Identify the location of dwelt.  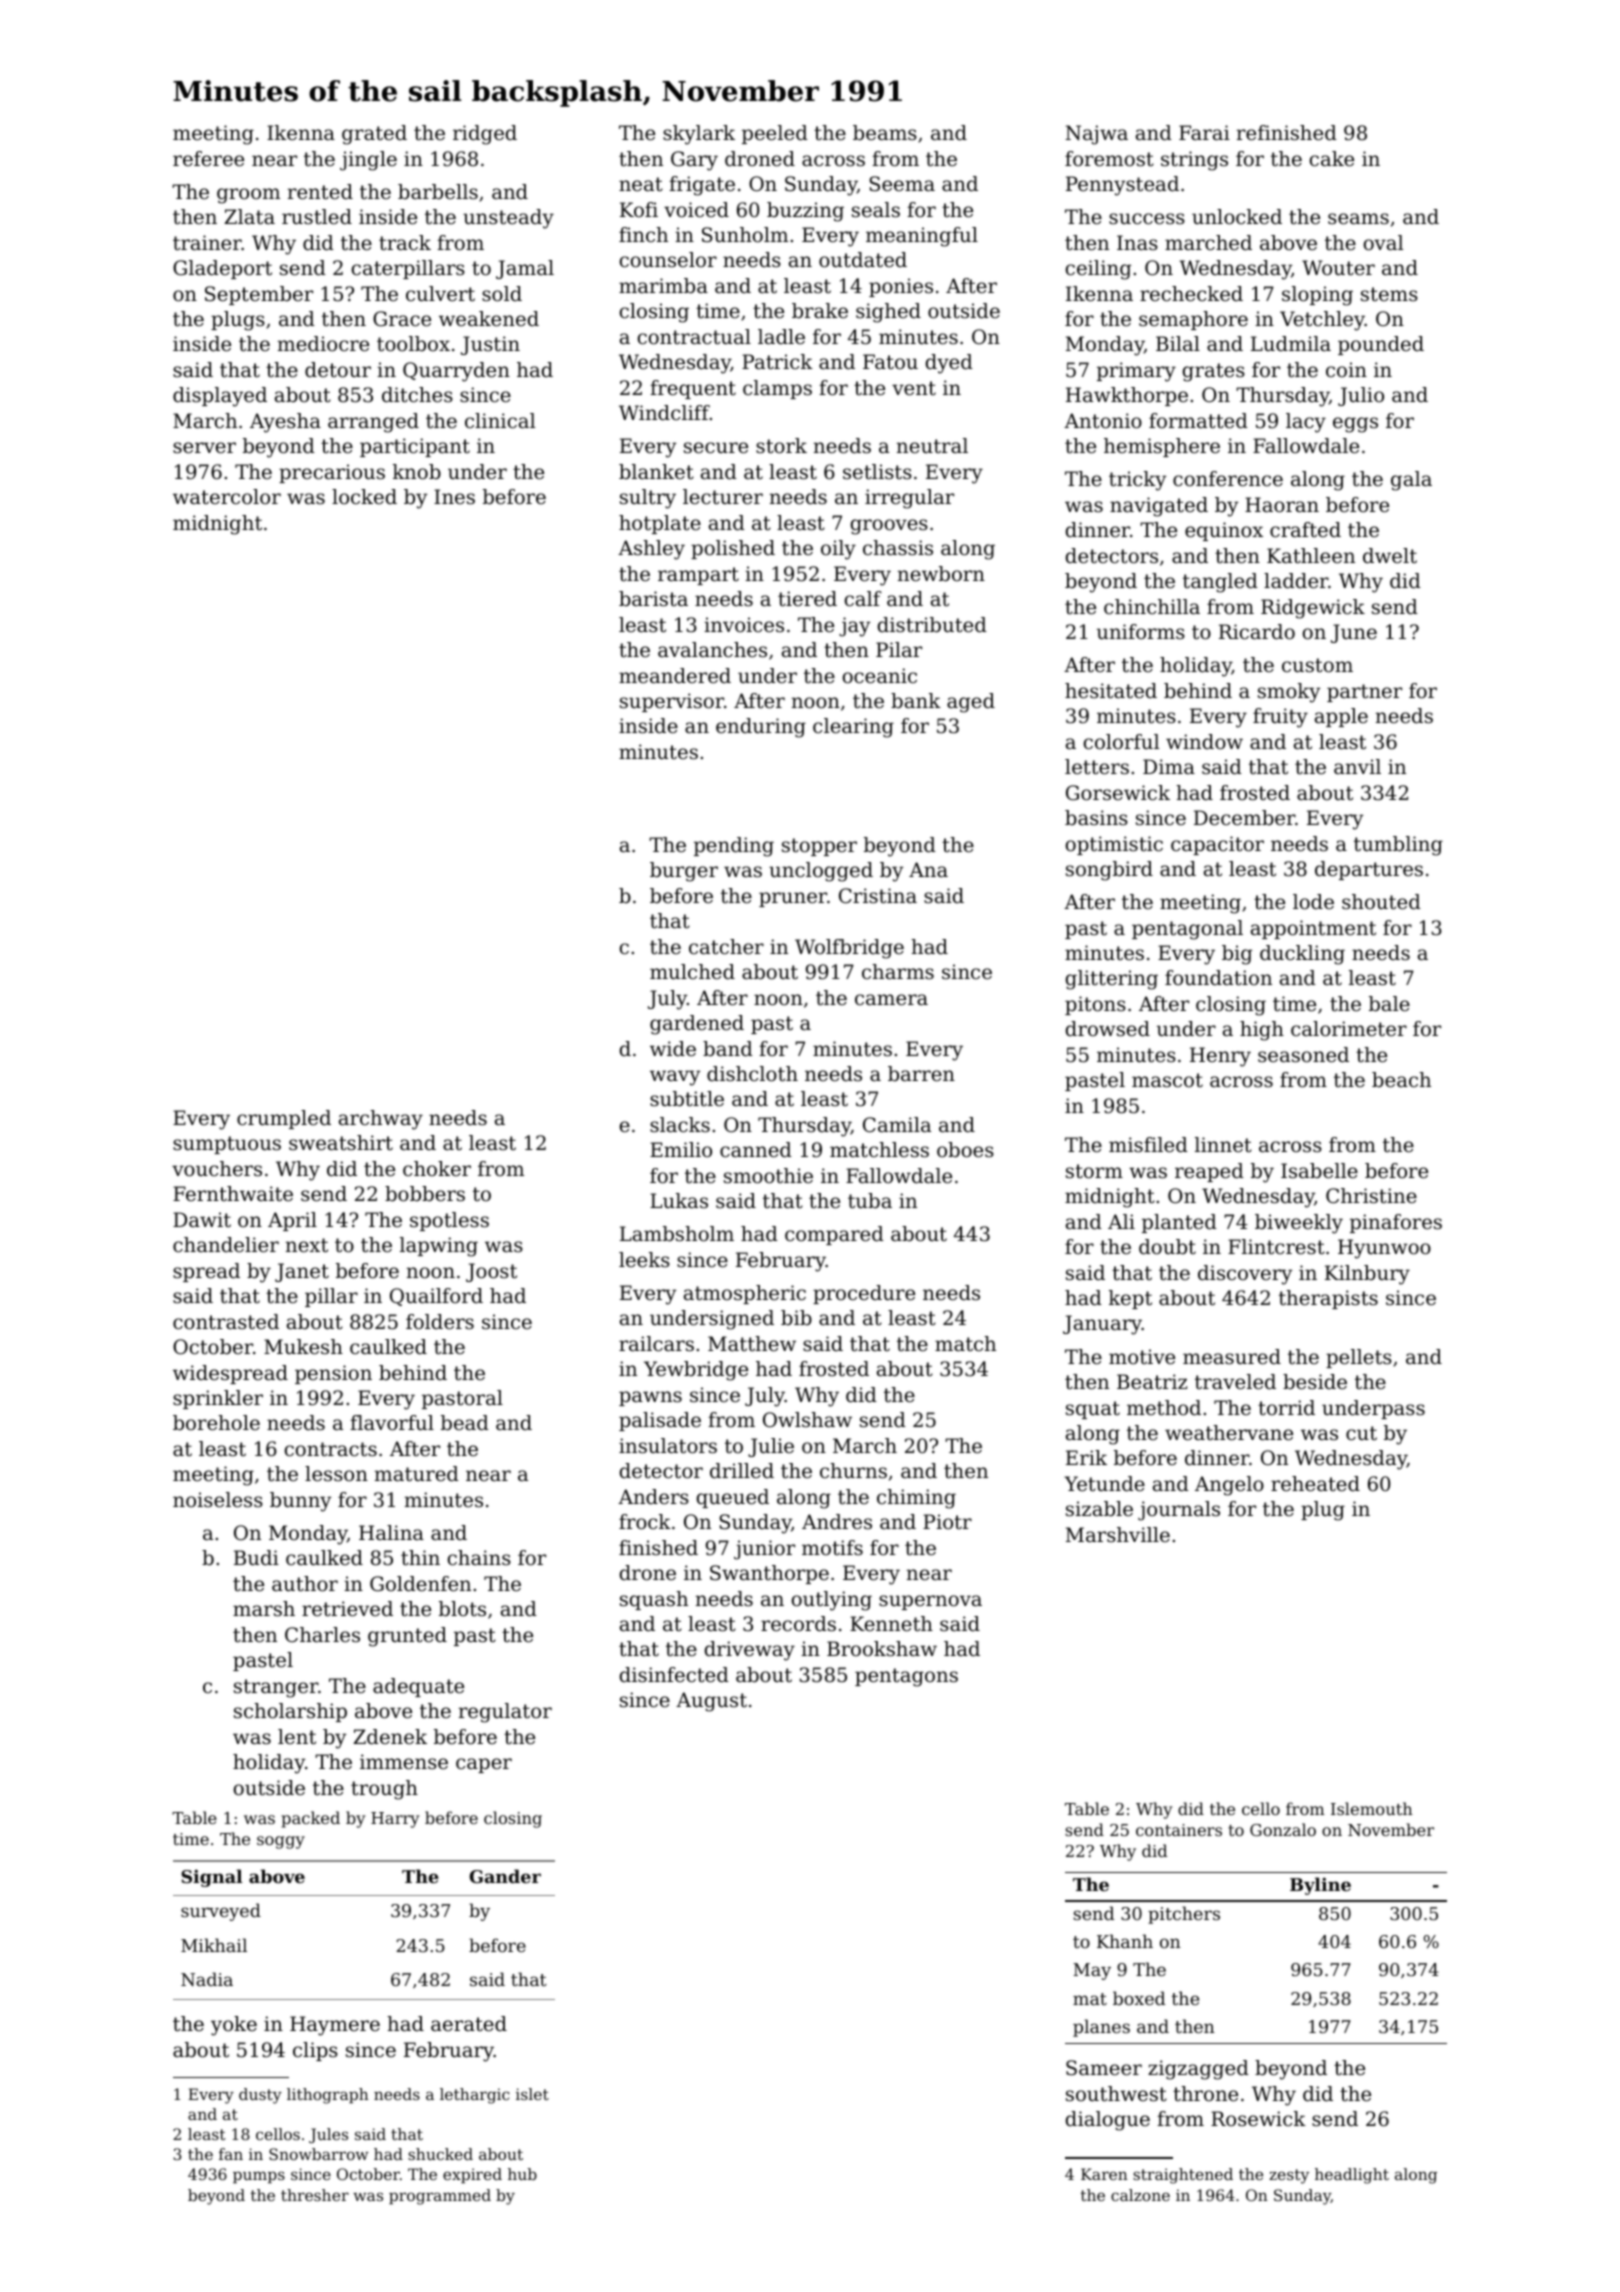
(1390, 556).
